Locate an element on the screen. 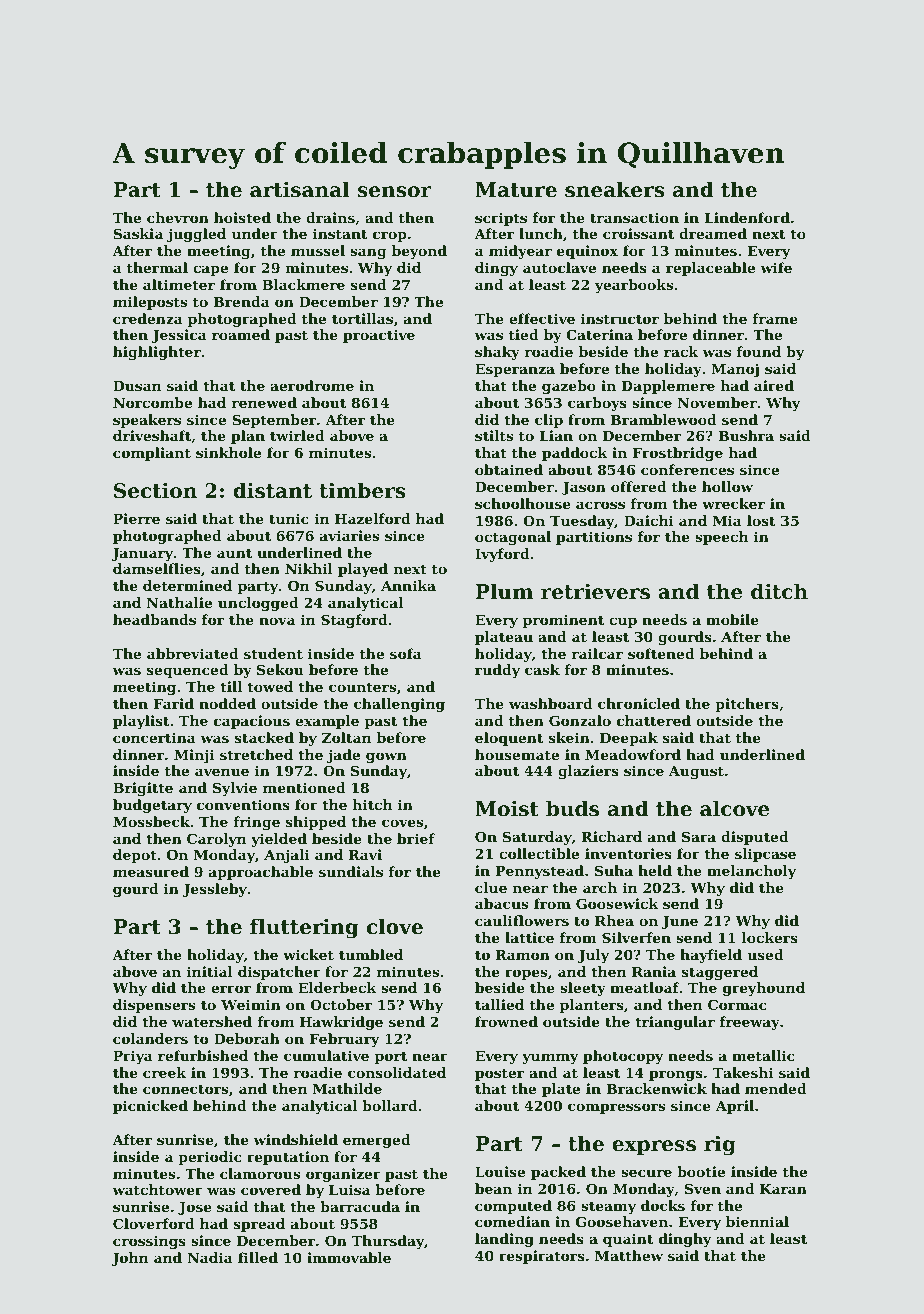 The height and width of the screenshot is (1314, 924). mussel is located at coordinates (318, 250).
